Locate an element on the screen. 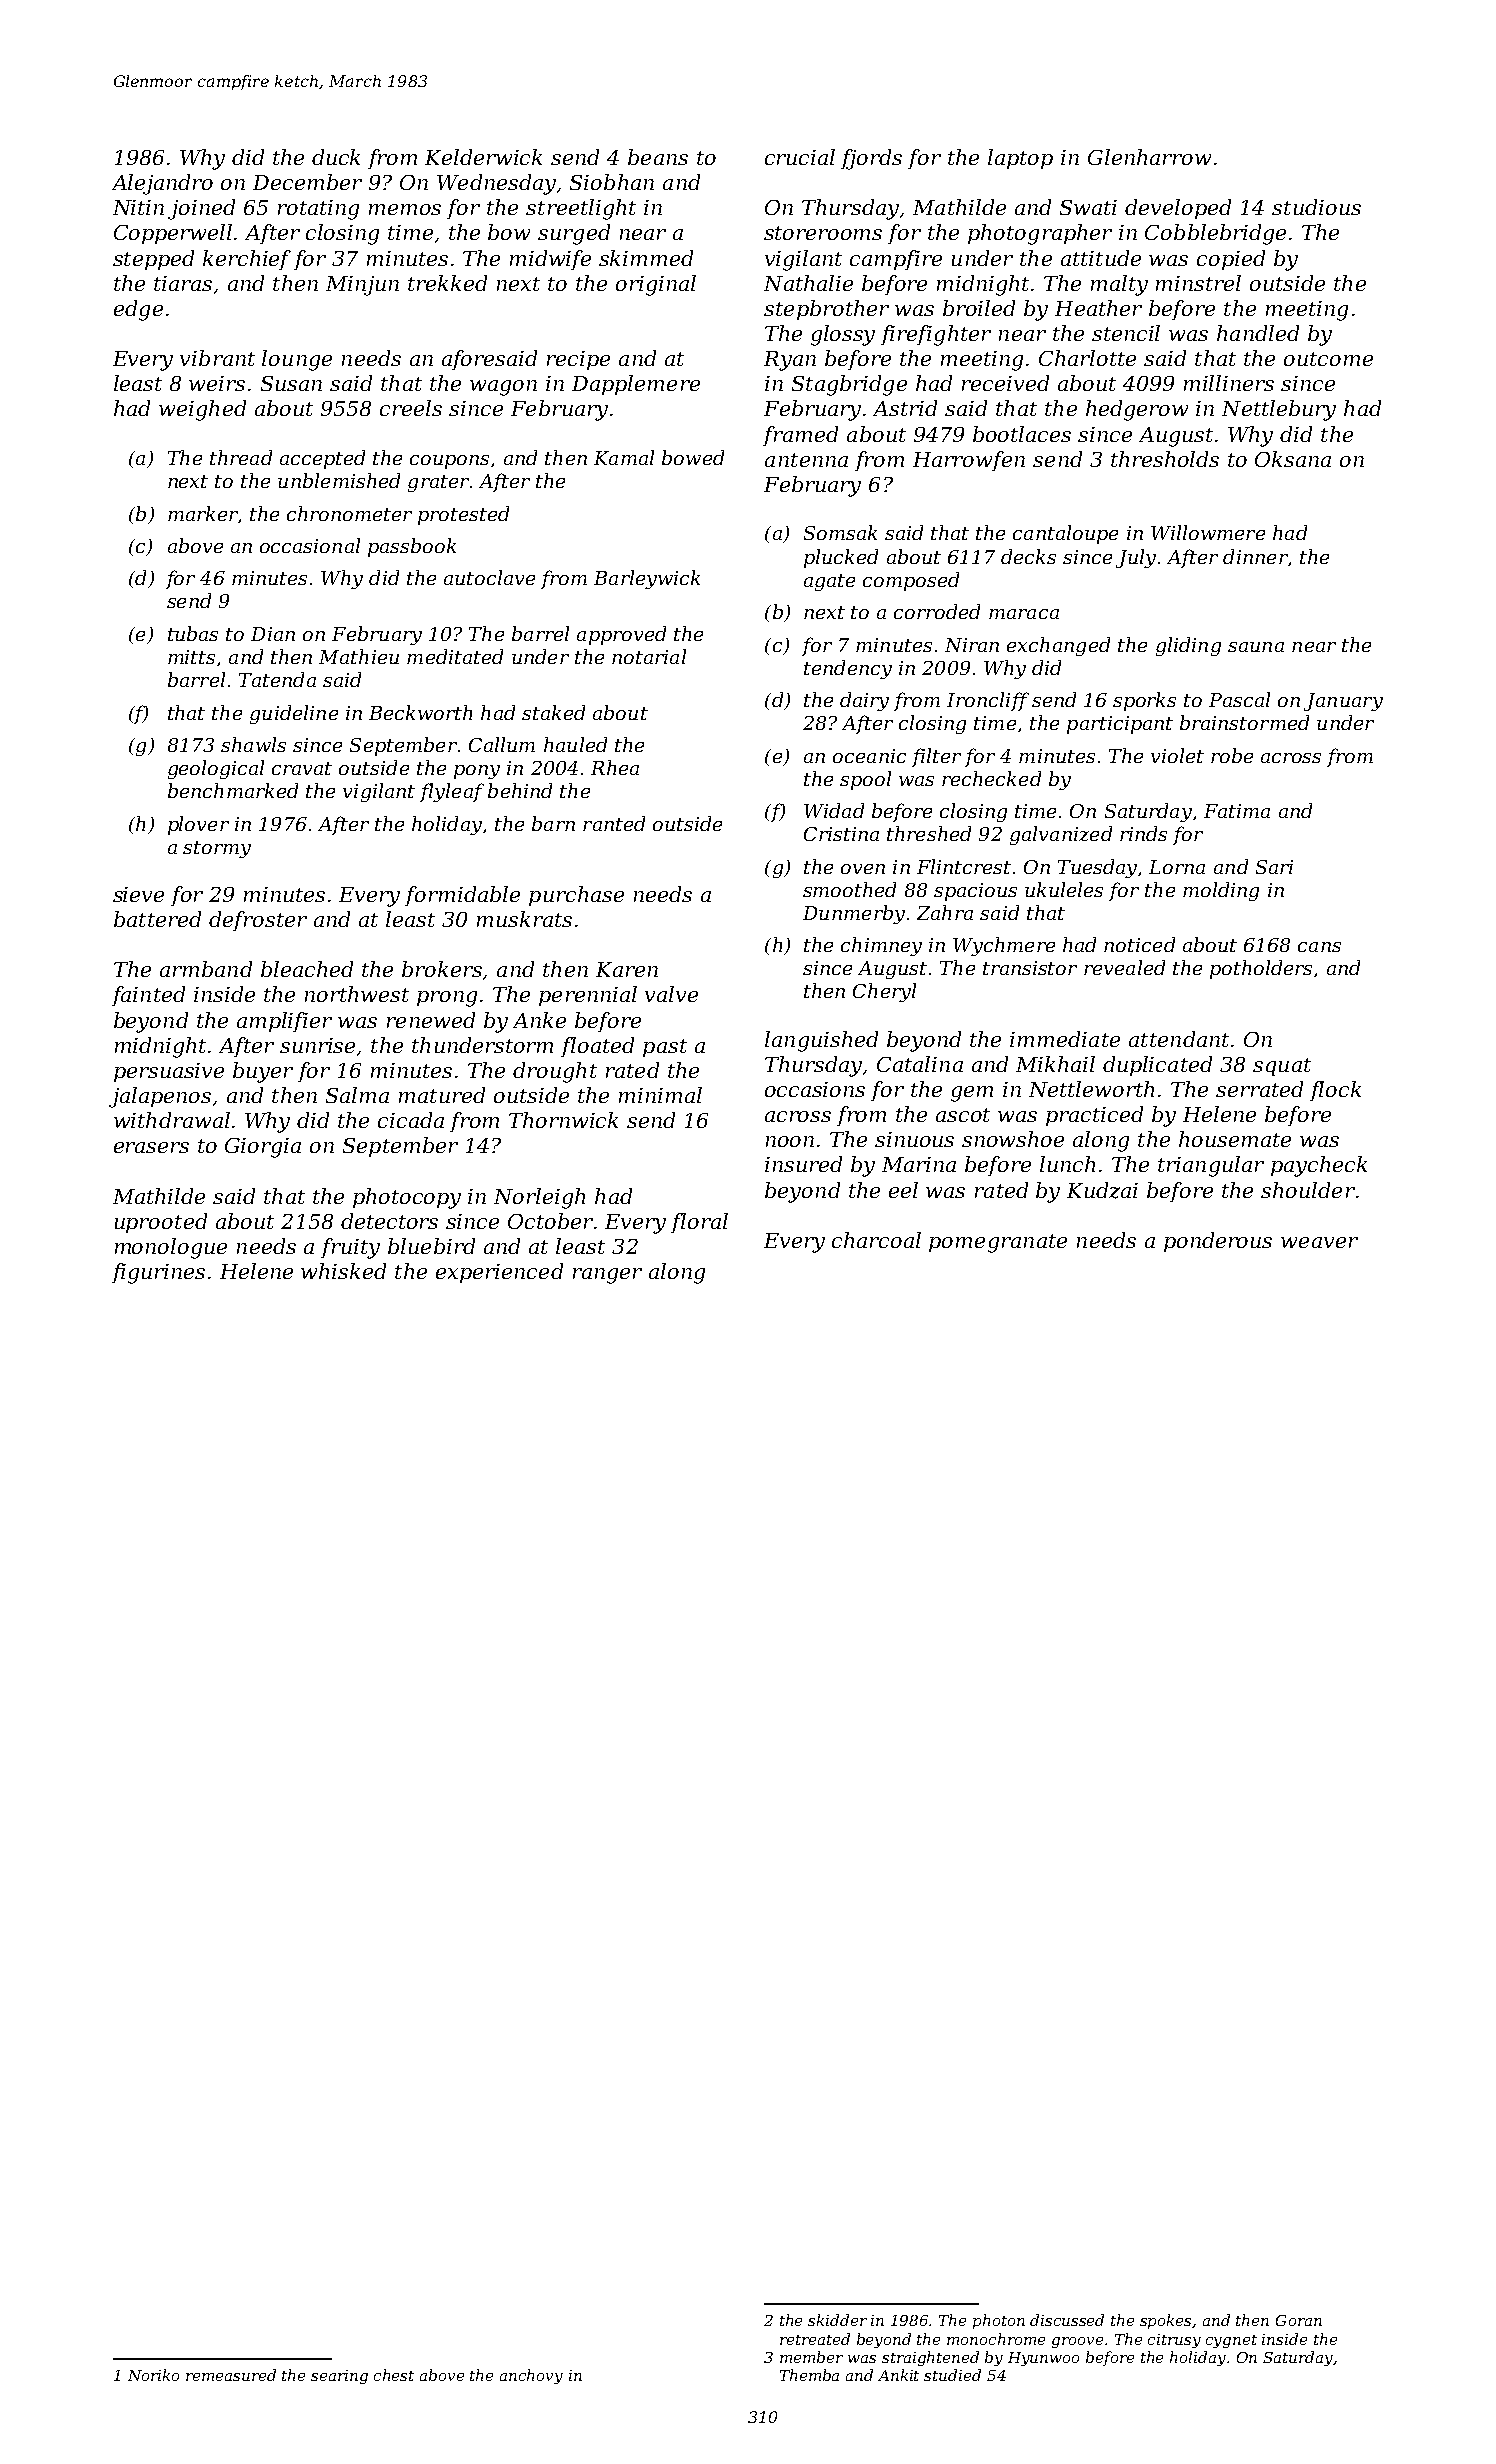 The image size is (1496, 2464). Noriko is located at coordinates (153, 2375).
